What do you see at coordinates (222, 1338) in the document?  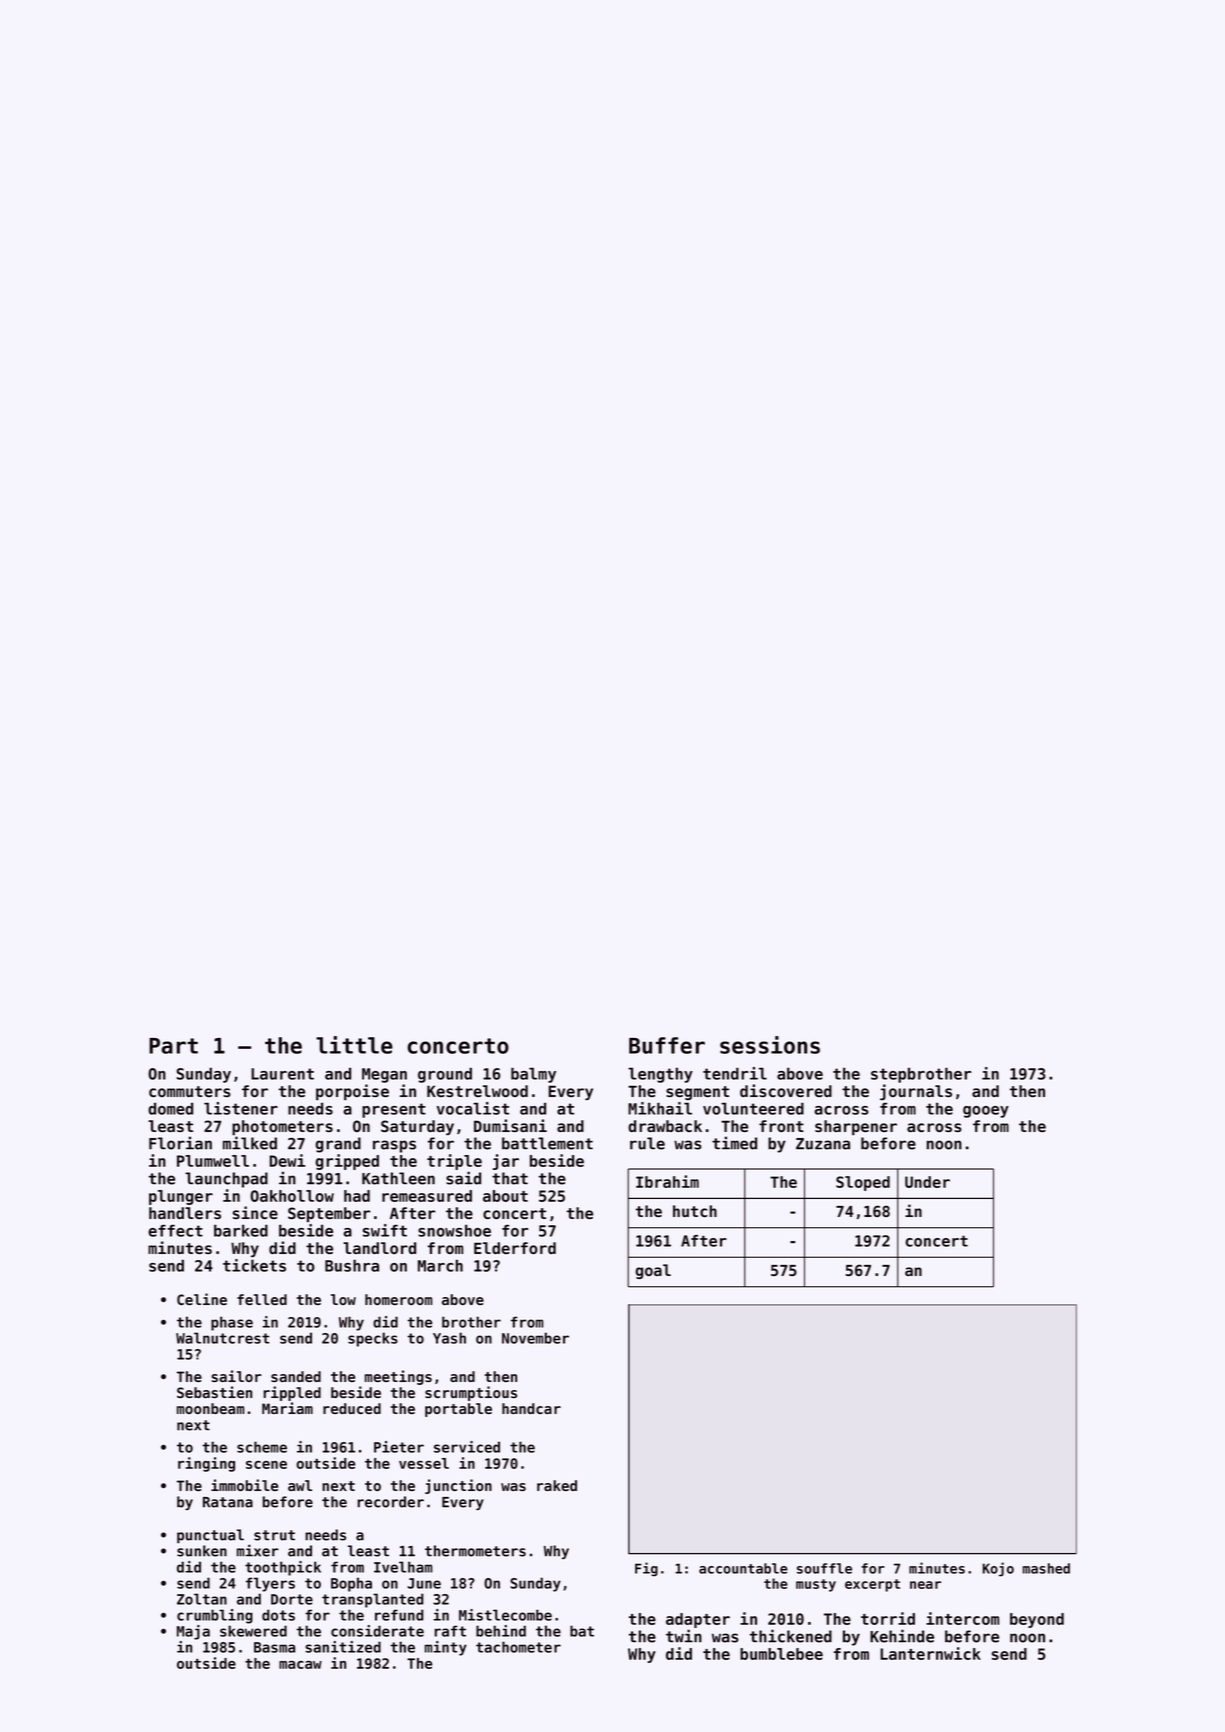 I see `Walnutcrest` at bounding box center [222, 1338].
